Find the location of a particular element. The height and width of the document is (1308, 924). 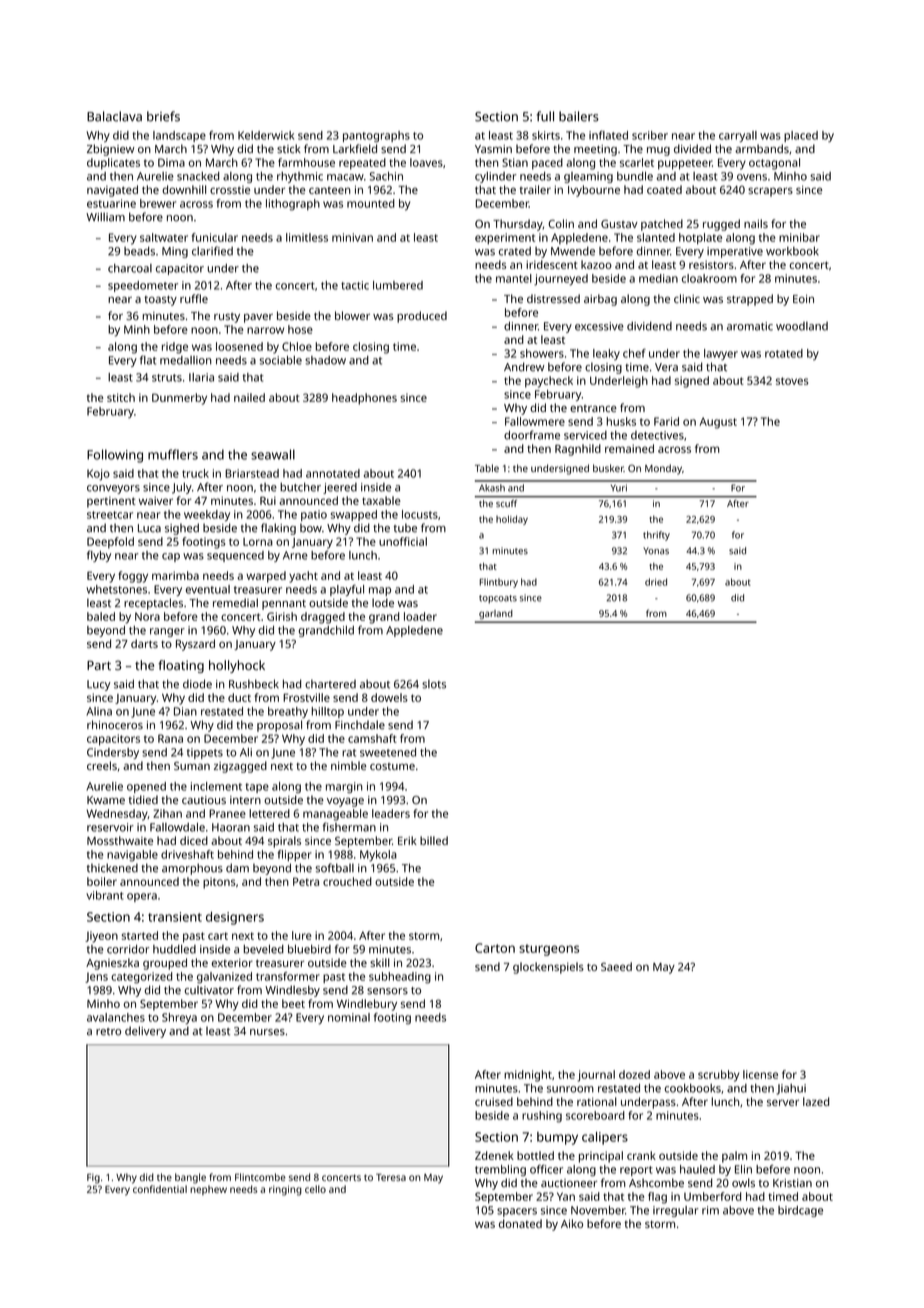

floating is located at coordinates (181, 666).
